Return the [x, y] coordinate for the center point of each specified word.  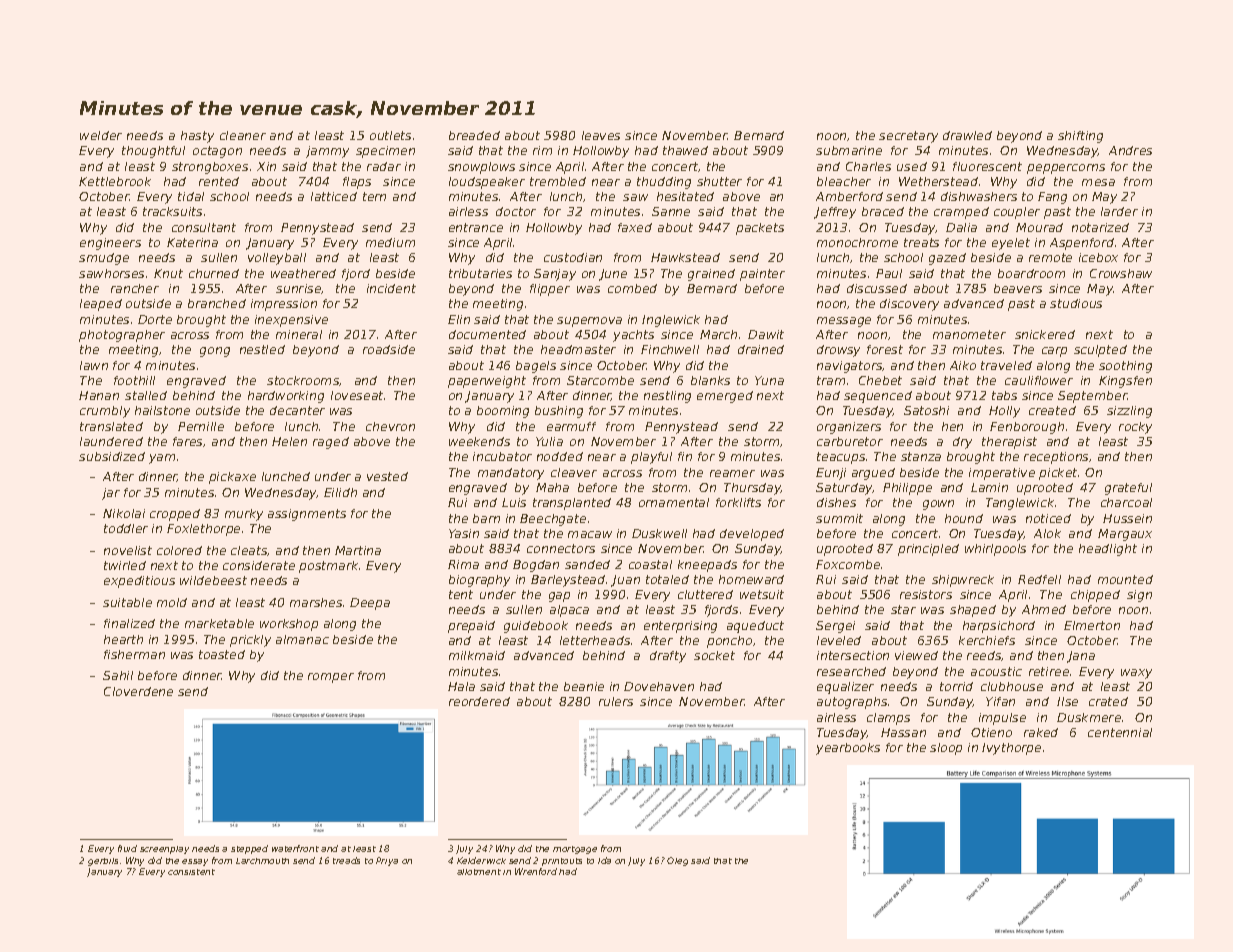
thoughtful [153, 152]
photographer [122, 336]
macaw [590, 534]
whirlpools [995, 550]
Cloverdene [138, 691]
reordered [479, 701]
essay [195, 862]
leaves [601, 135]
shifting [1080, 137]
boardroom [1031, 273]
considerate [259, 565]
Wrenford [536, 871]
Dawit [766, 334]
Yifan [1000, 701]
